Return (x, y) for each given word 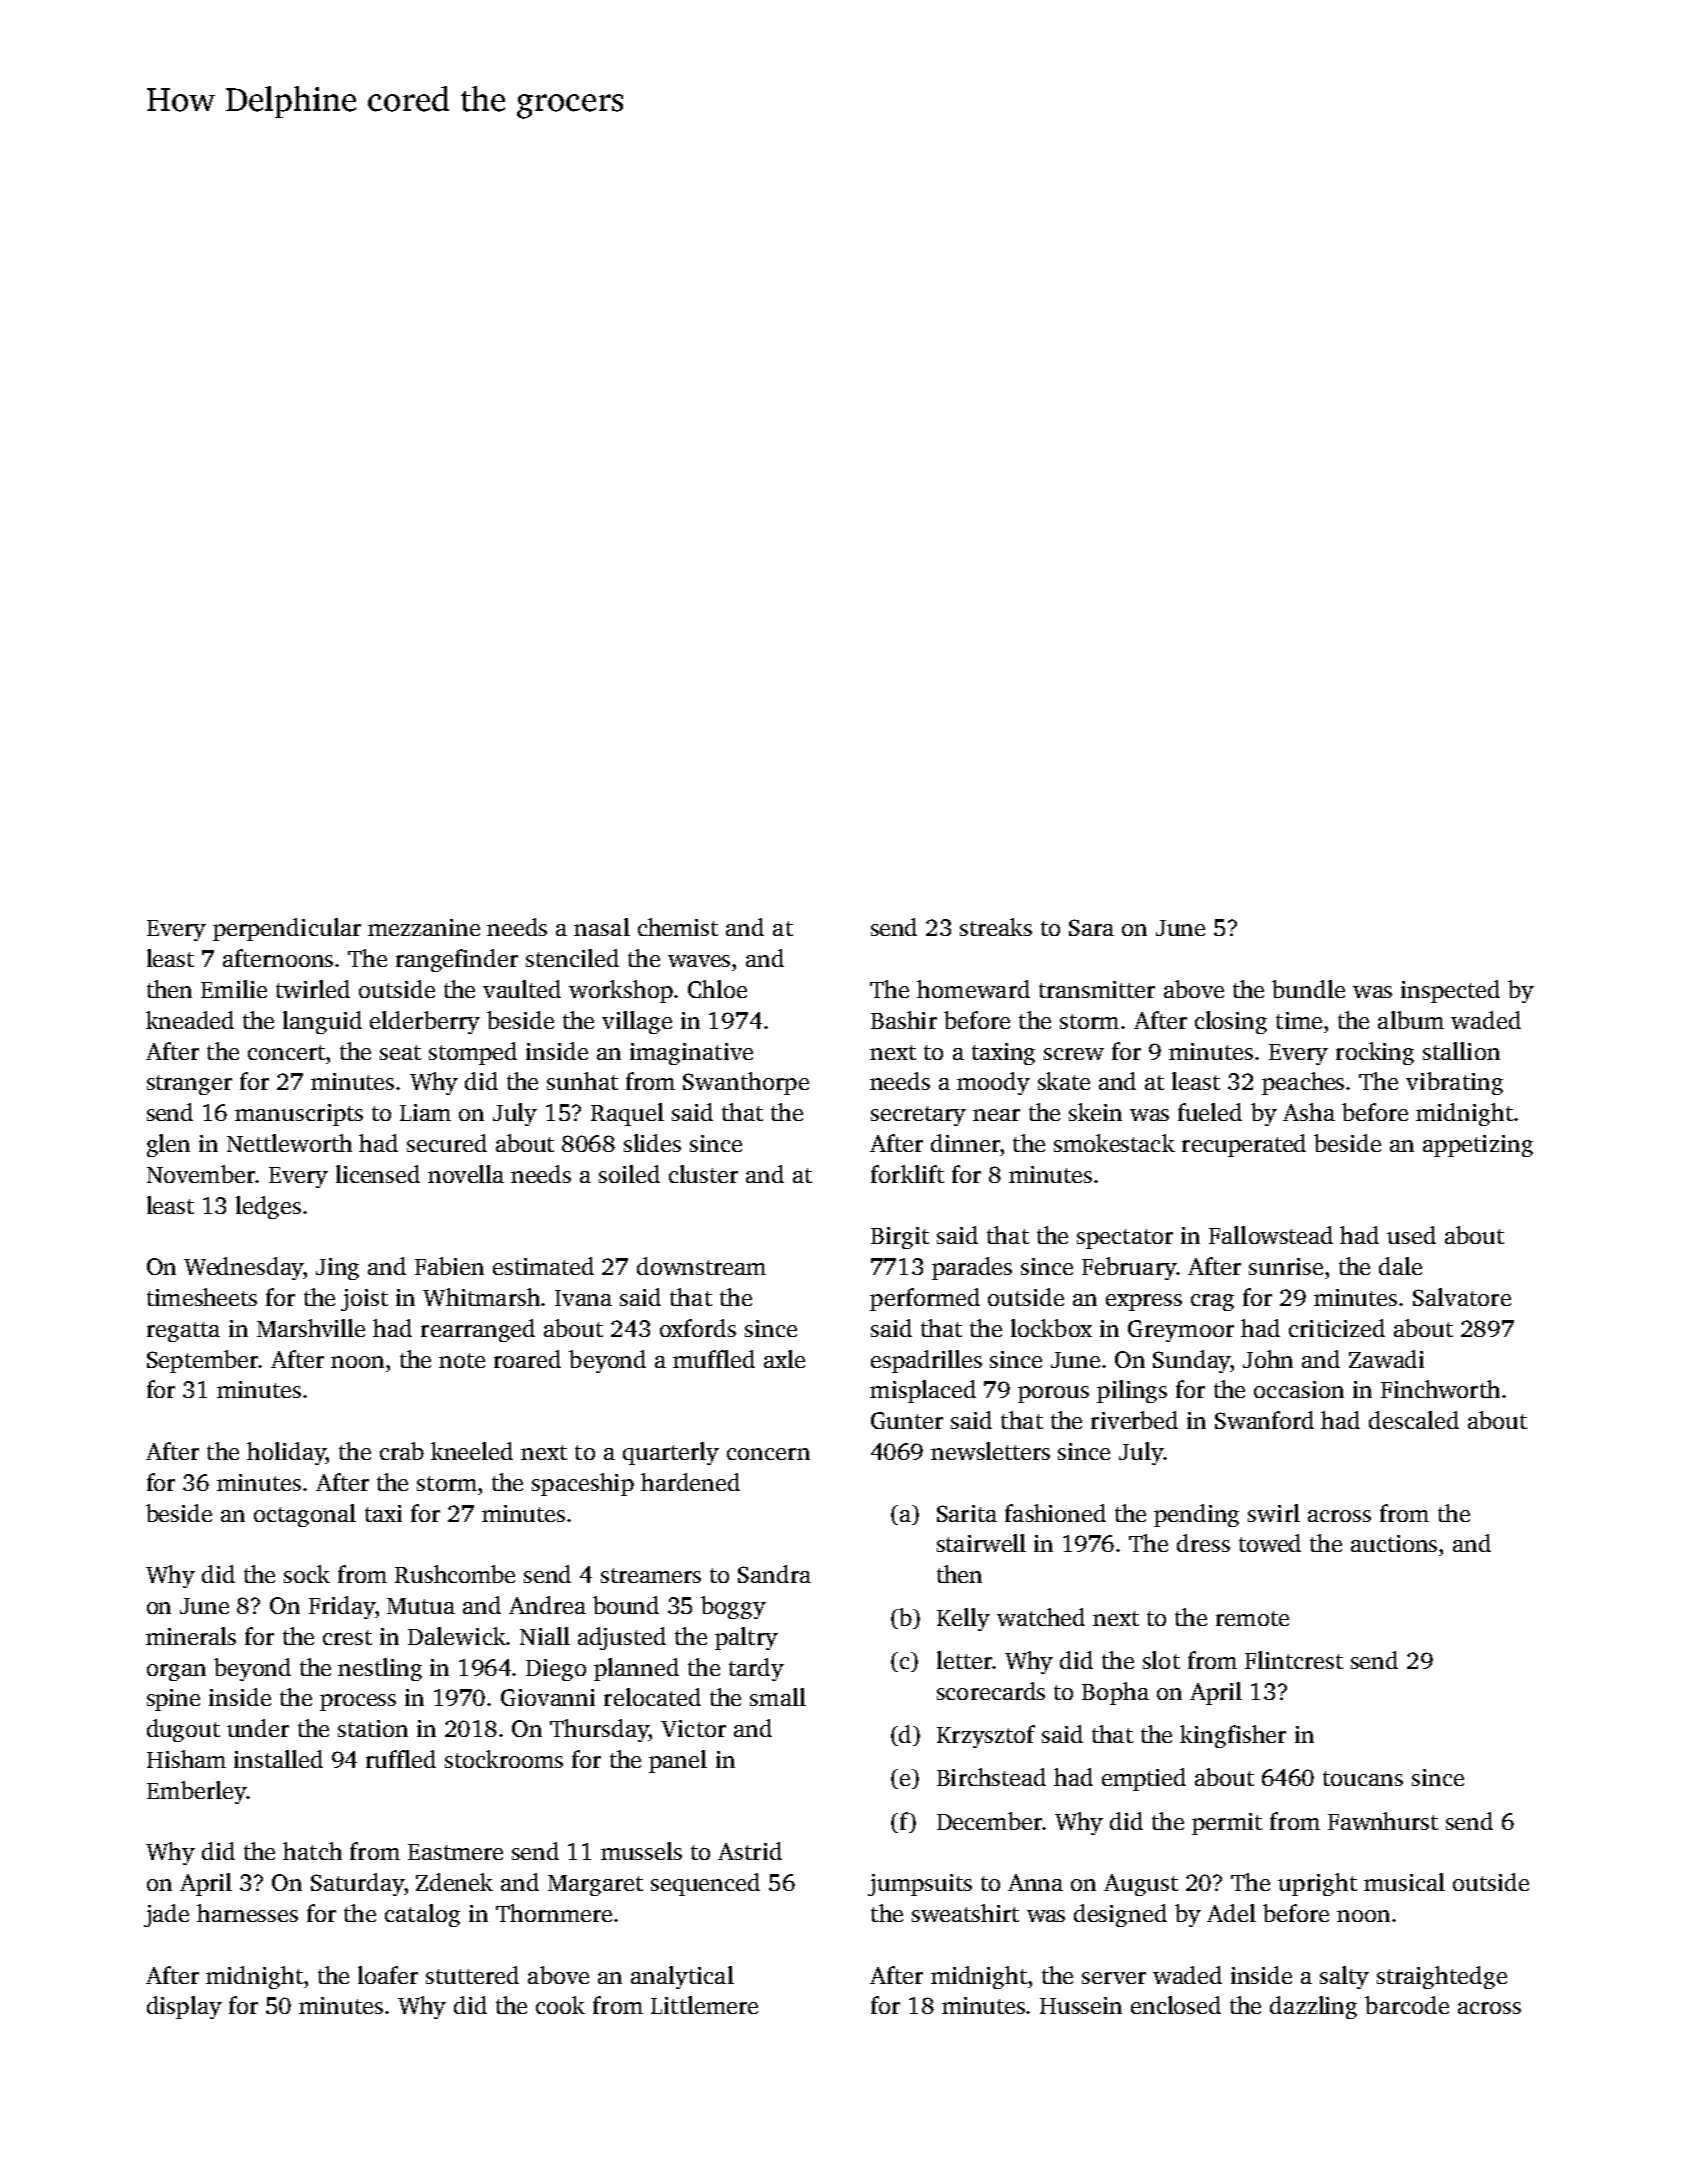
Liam (425, 1112)
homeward (973, 989)
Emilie (234, 989)
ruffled (401, 1759)
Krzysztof (986, 1736)
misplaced (923, 1391)
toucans (1363, 1778)
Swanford (1264, 1420)
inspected (1450, 991)
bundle (1308, 989)
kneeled (472, 1451)
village (637, 1022)
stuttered (472, 1975)
